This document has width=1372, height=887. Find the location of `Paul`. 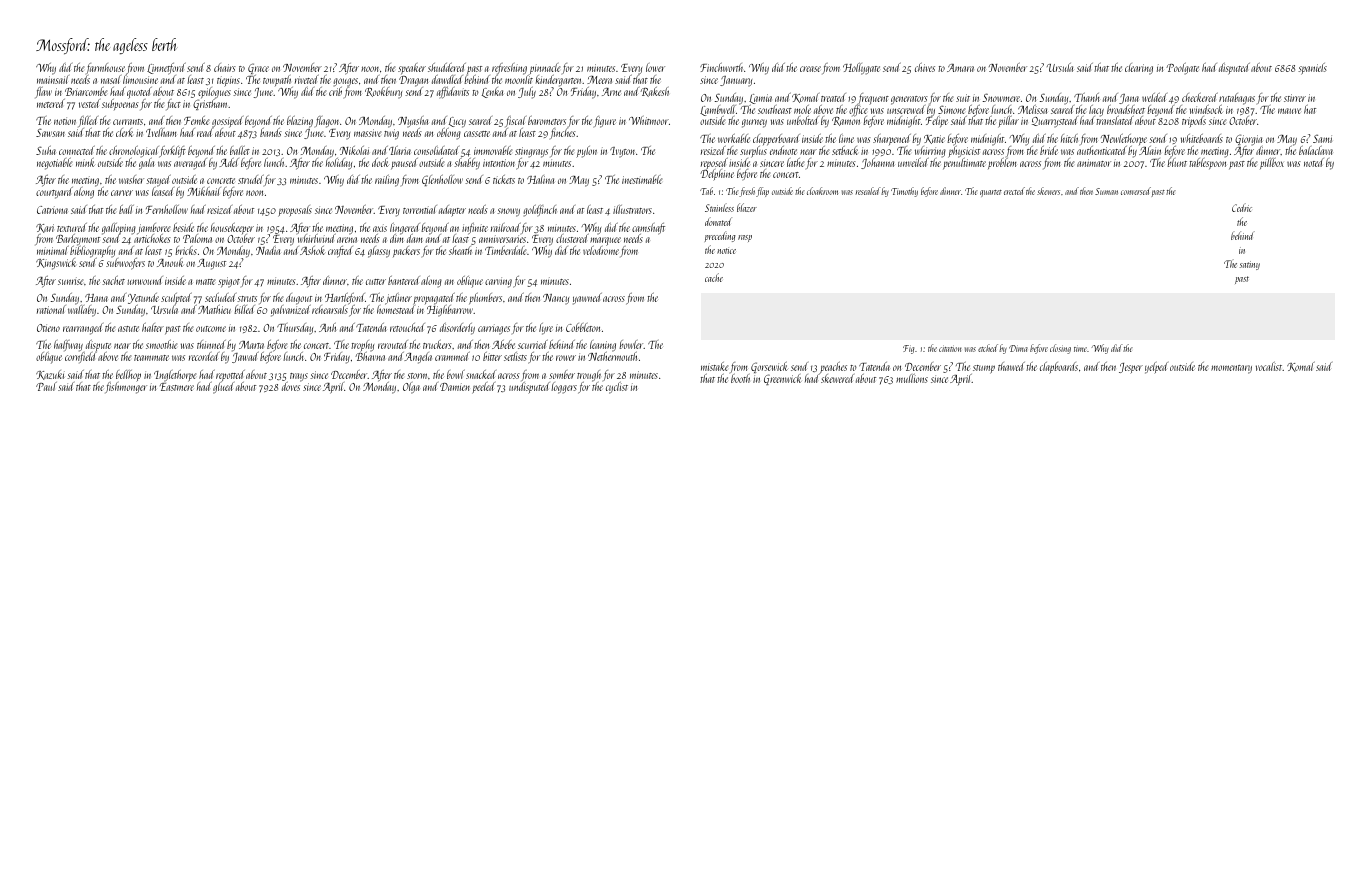

Paul is located at coordinates (46, 386).
